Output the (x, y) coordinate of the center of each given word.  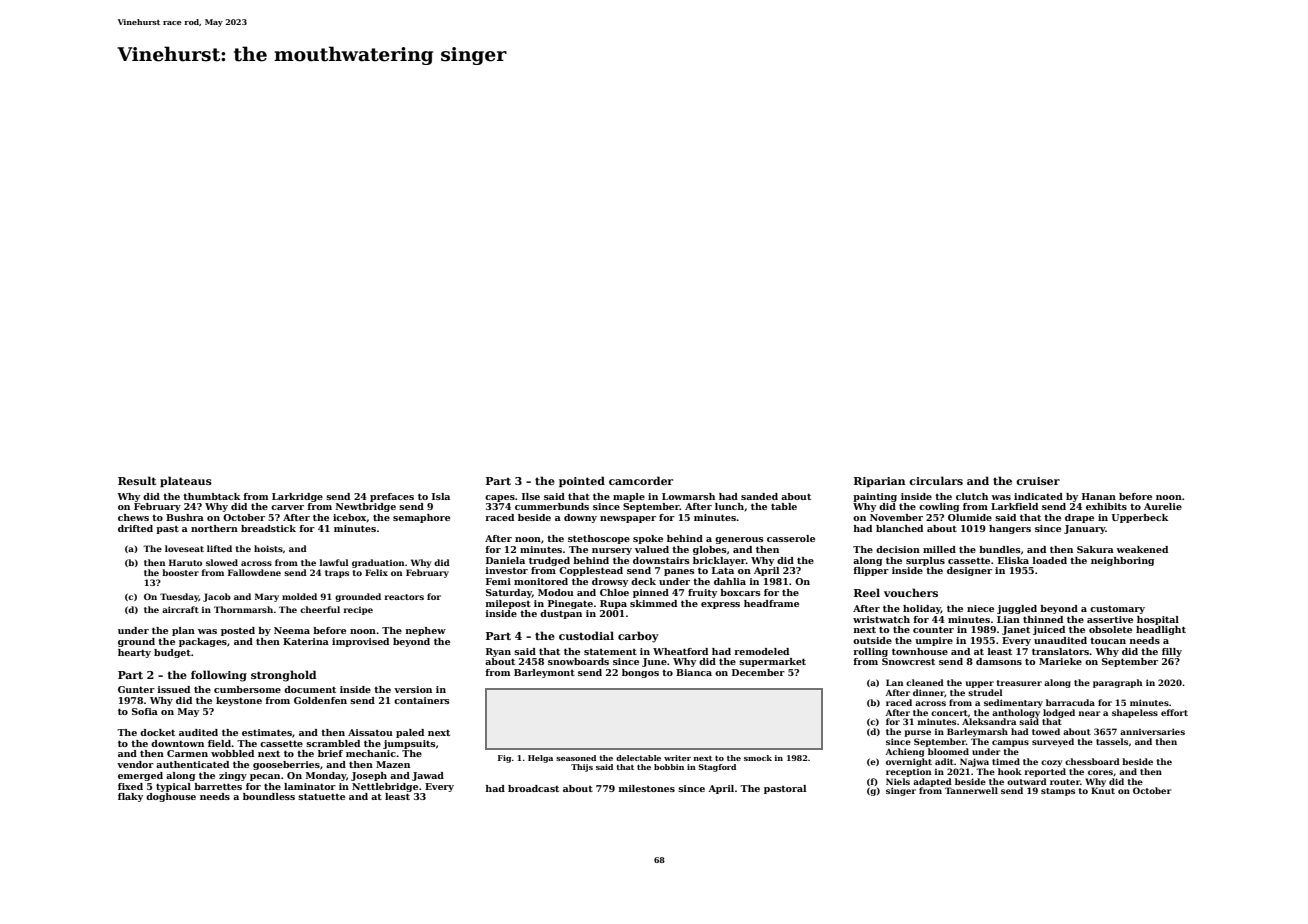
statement (610, 652)
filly (1172, 652)
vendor (135, 764)
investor (507, 570)
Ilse (531, 496)
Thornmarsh (243, 609)
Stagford (717, 768)
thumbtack (211, 496)
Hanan (1099, 496)
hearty (134, 653)
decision (898, 549)
